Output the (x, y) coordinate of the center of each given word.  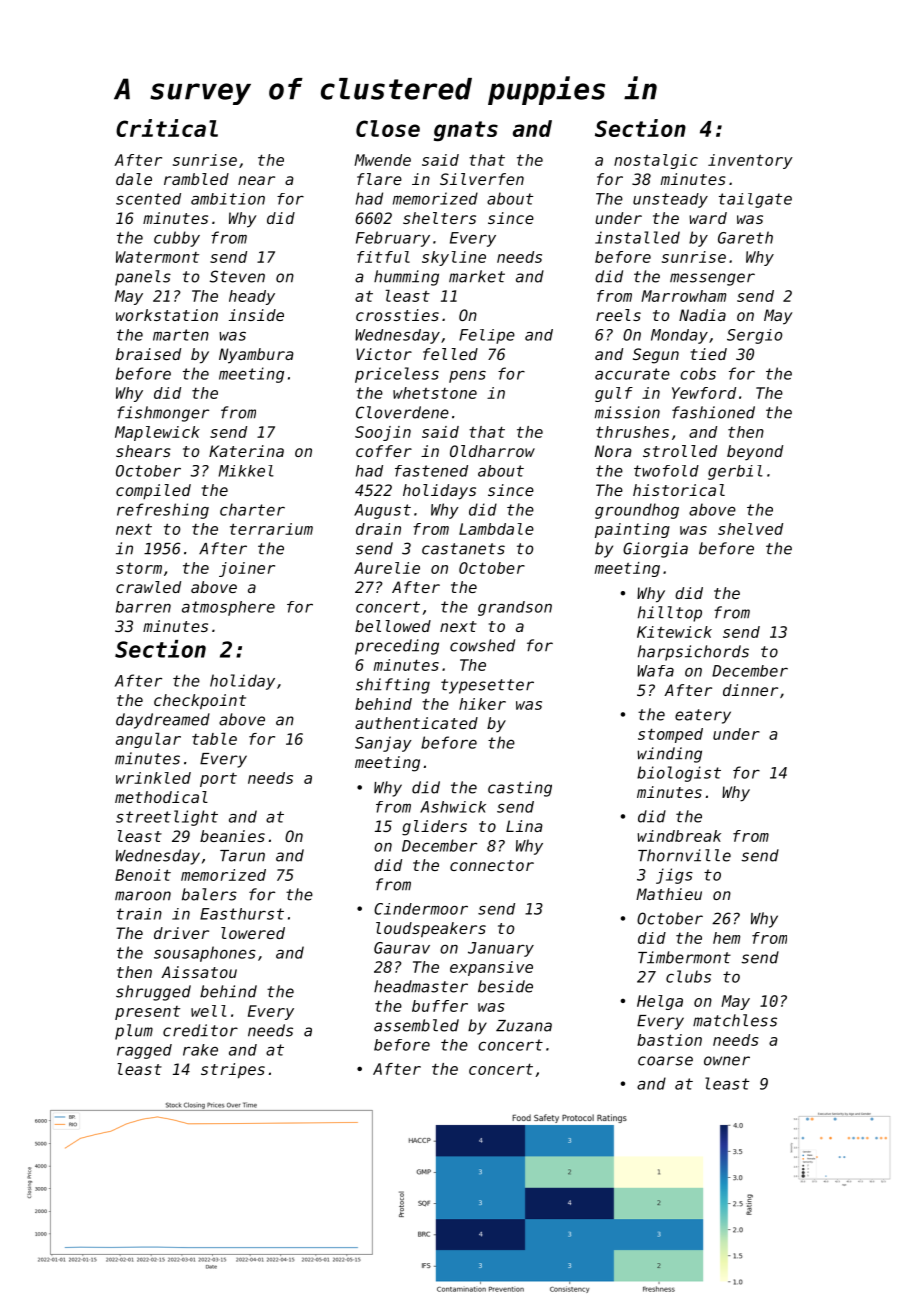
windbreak (679, 836)
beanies (232, 836)
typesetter (487, 686)
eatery (703, 716)
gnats (466, 131)
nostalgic (656, 161)
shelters (439, 218)
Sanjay (383, 744)
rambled (196, 179)
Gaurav (402, 948)
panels (143, 278)
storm (139, 568)
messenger (712, 279)
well (208, 1011)
